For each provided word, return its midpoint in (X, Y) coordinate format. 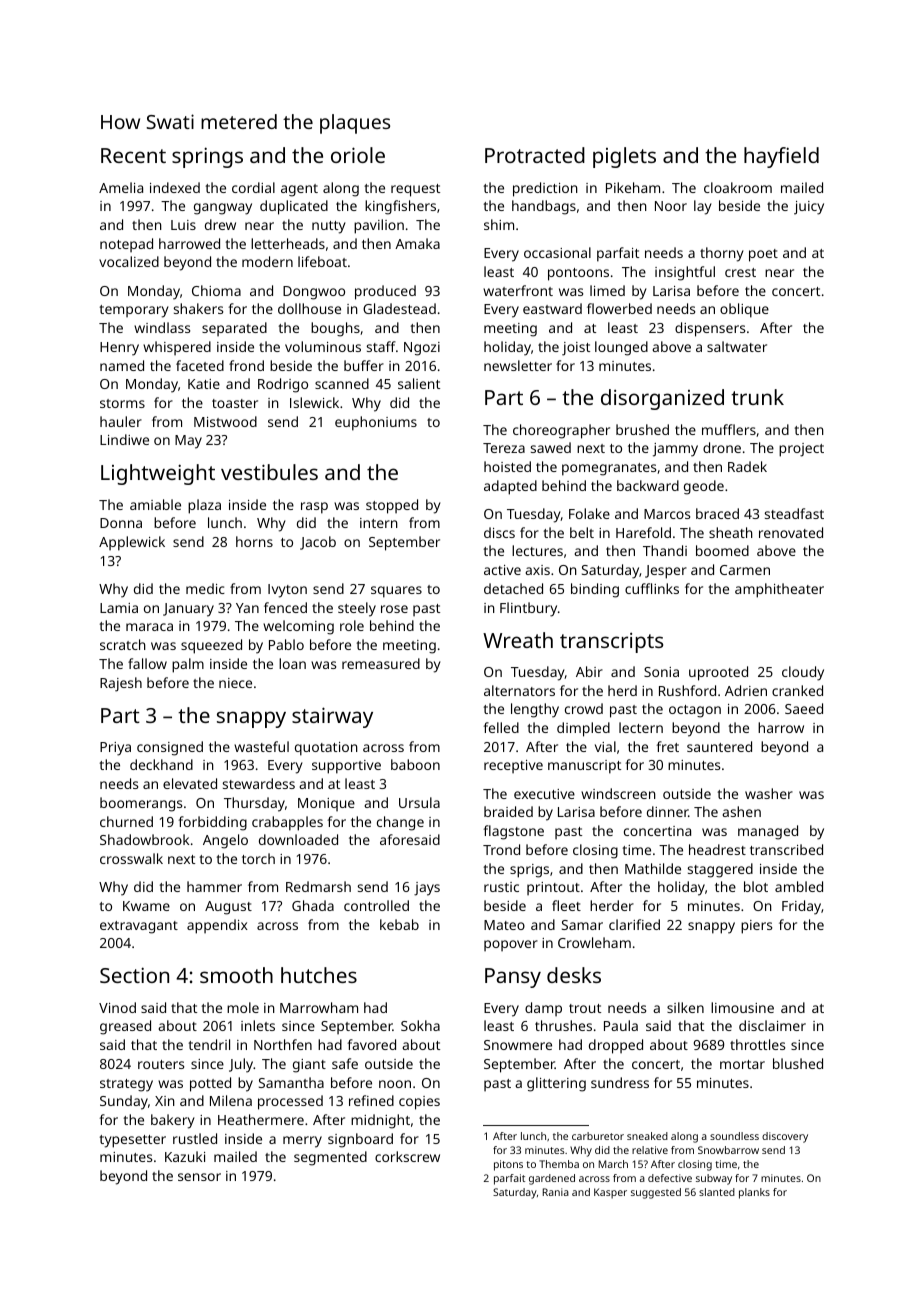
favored (371, 1044)
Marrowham (319, 1007)
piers (756, 927)
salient (419, 383)
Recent (133, 155)
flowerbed (619, 308)
